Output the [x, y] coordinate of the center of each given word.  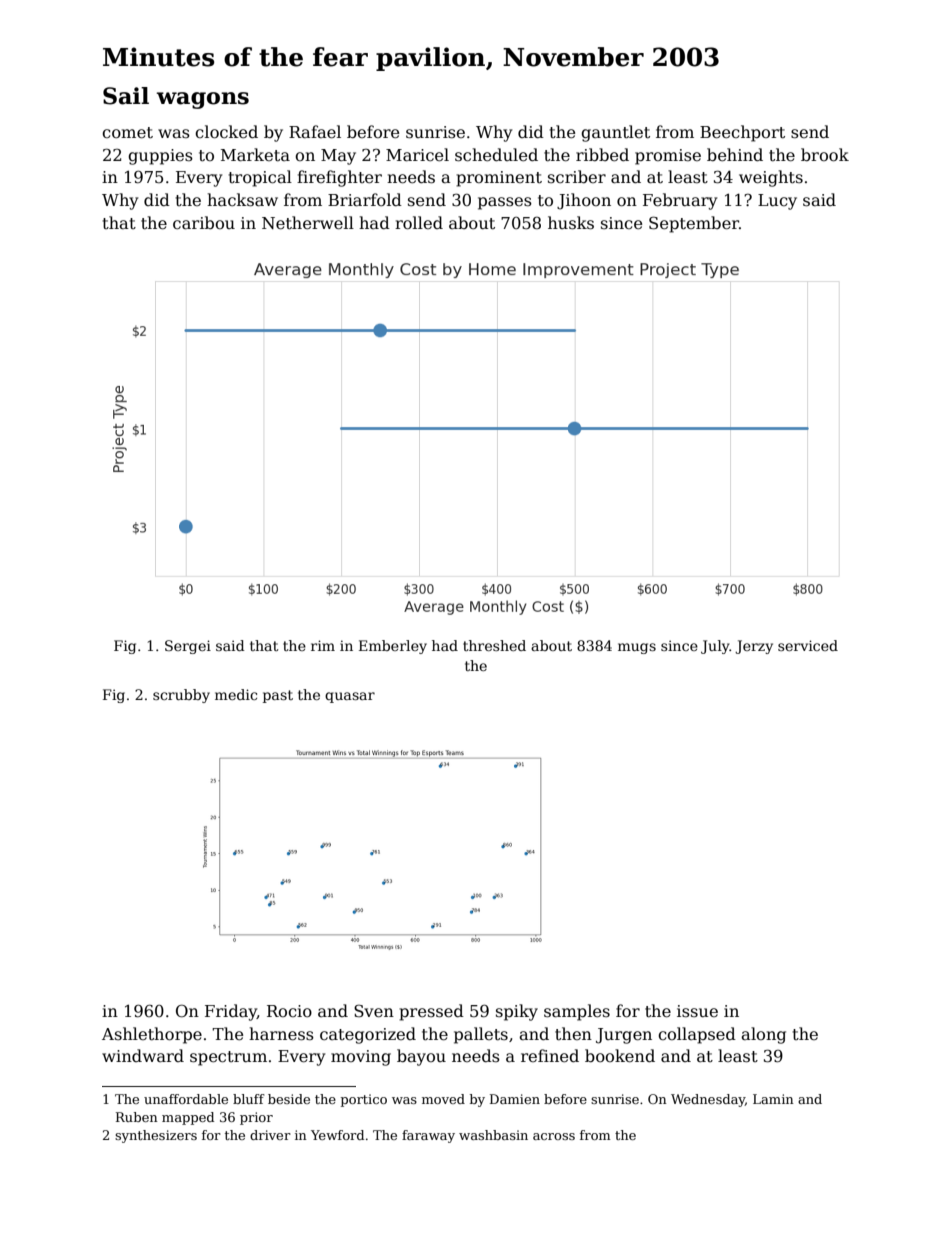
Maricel [417, 155]
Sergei [188, 647]
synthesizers [156, 1136]
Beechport [742, 133]
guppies [160, 157]
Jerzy [754, 647]
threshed [494, 645]
